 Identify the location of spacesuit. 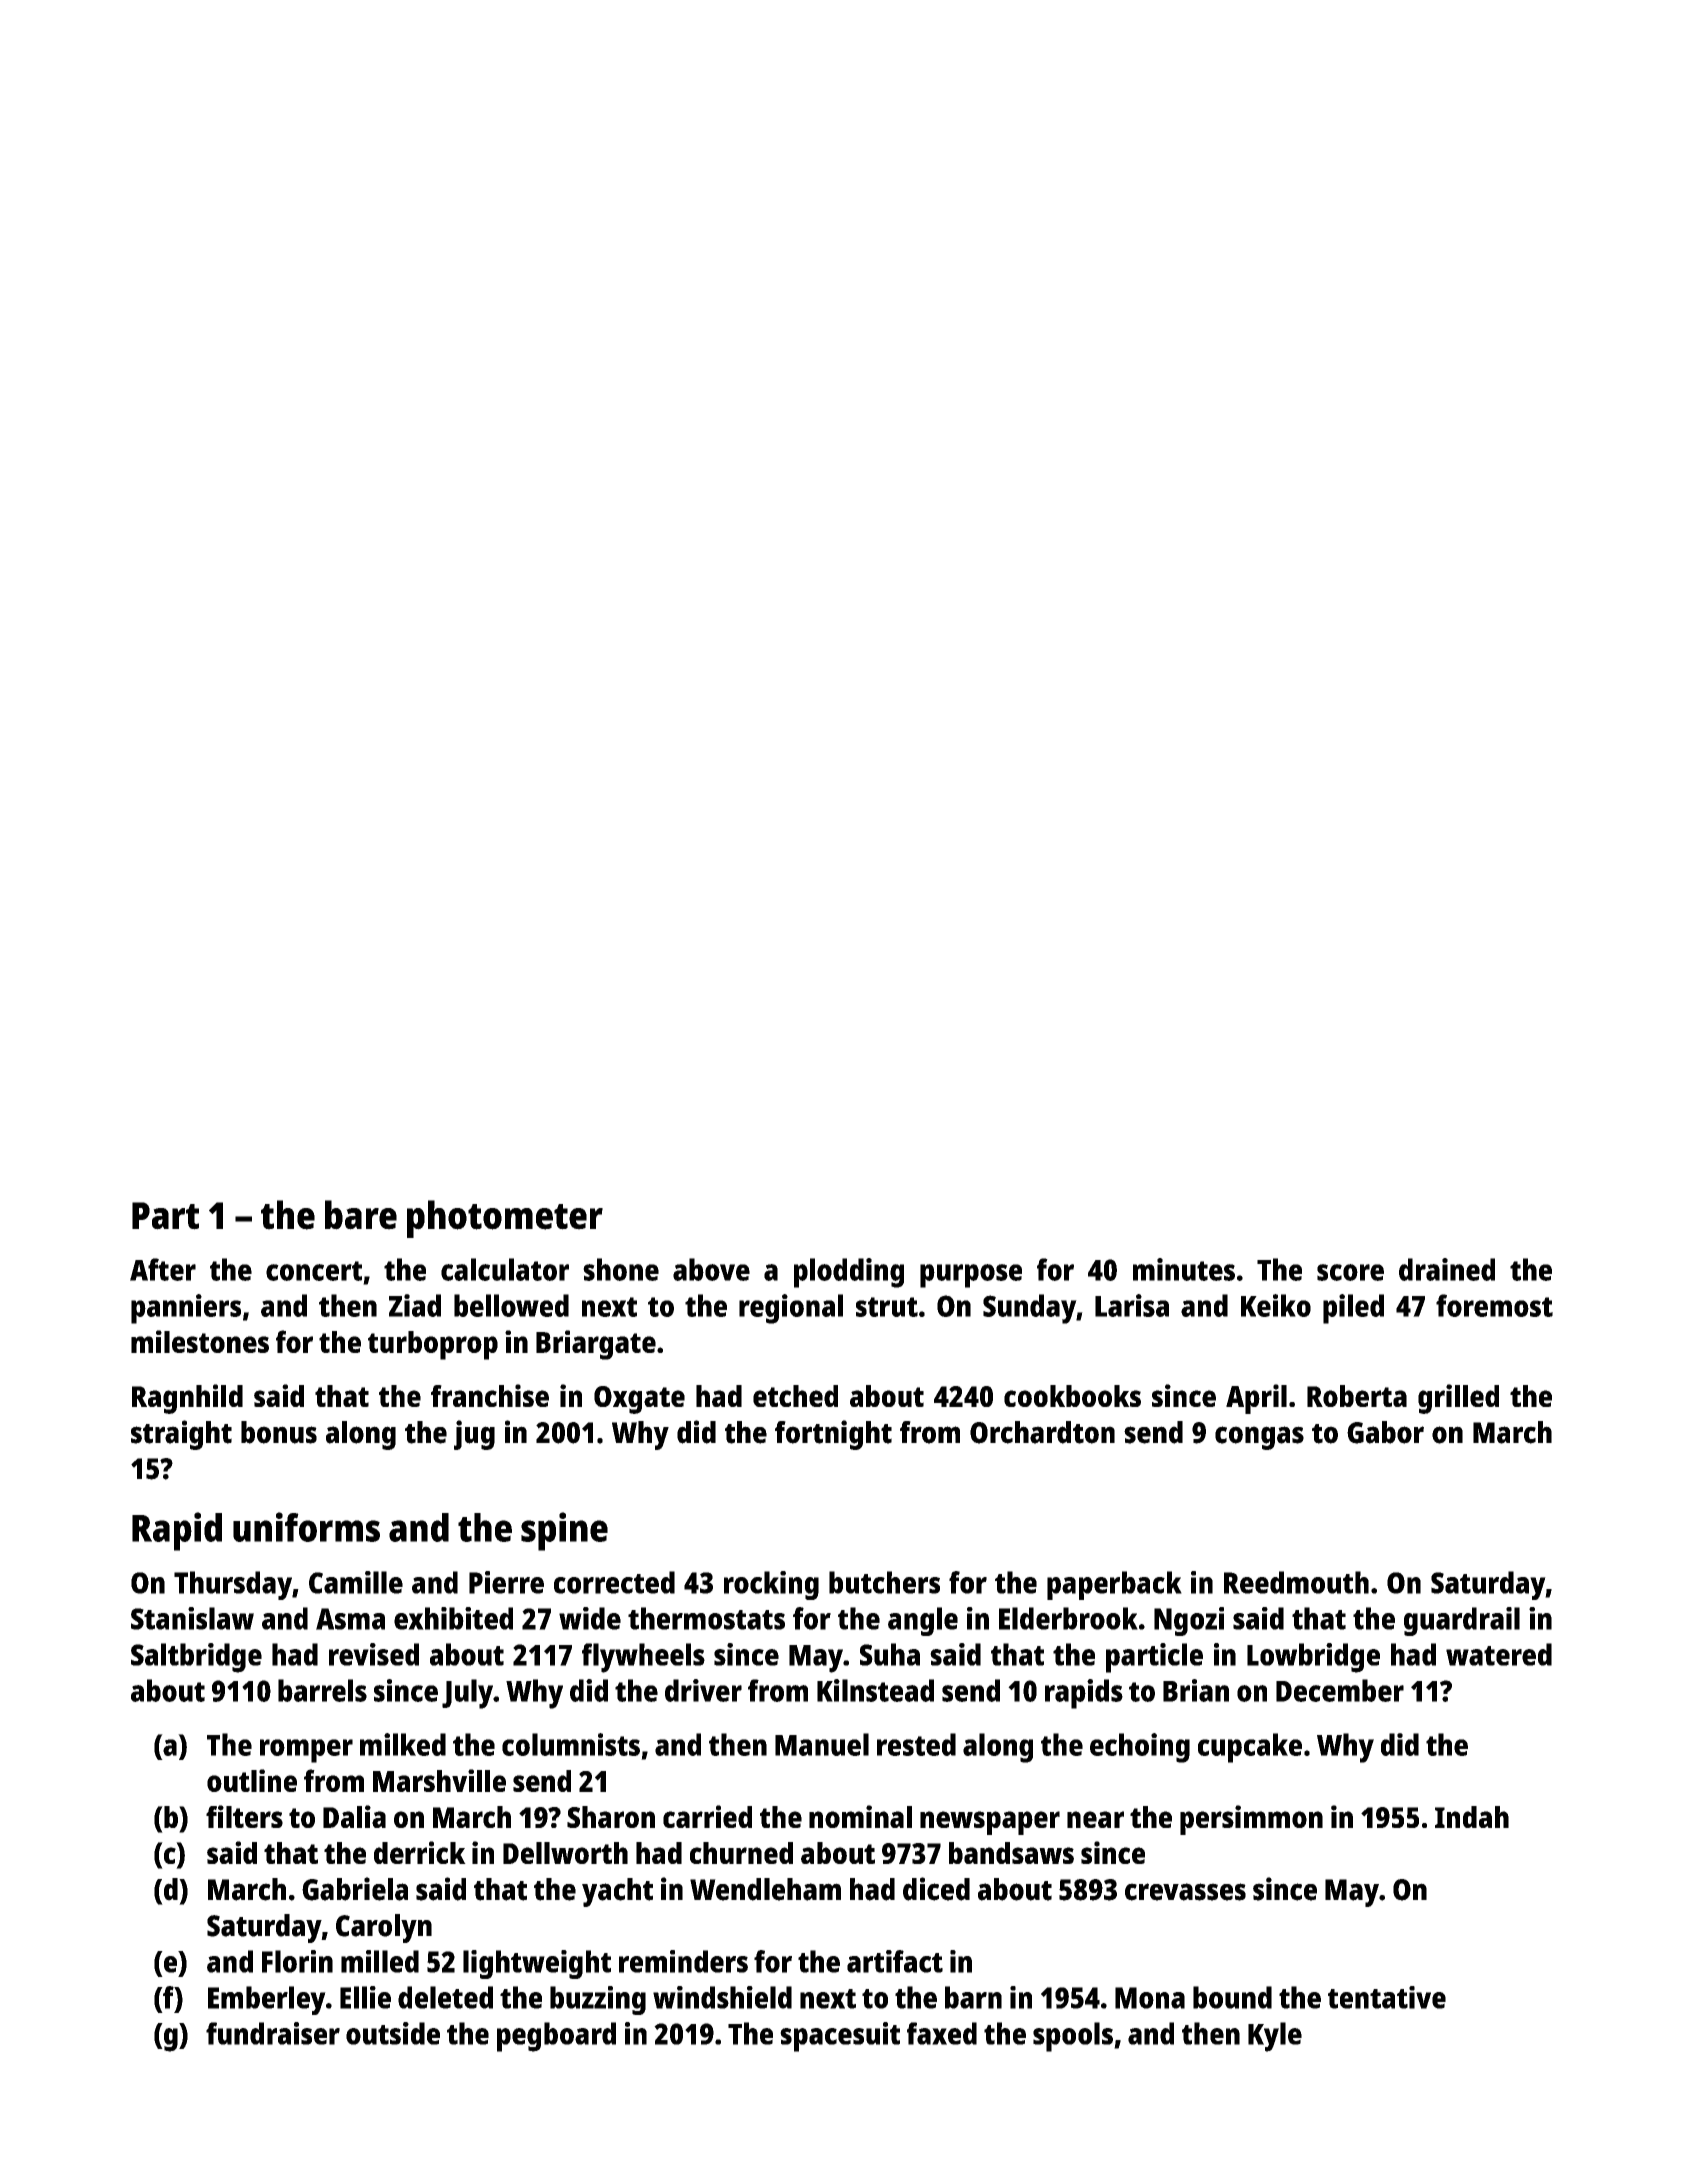
(840, 2037).
